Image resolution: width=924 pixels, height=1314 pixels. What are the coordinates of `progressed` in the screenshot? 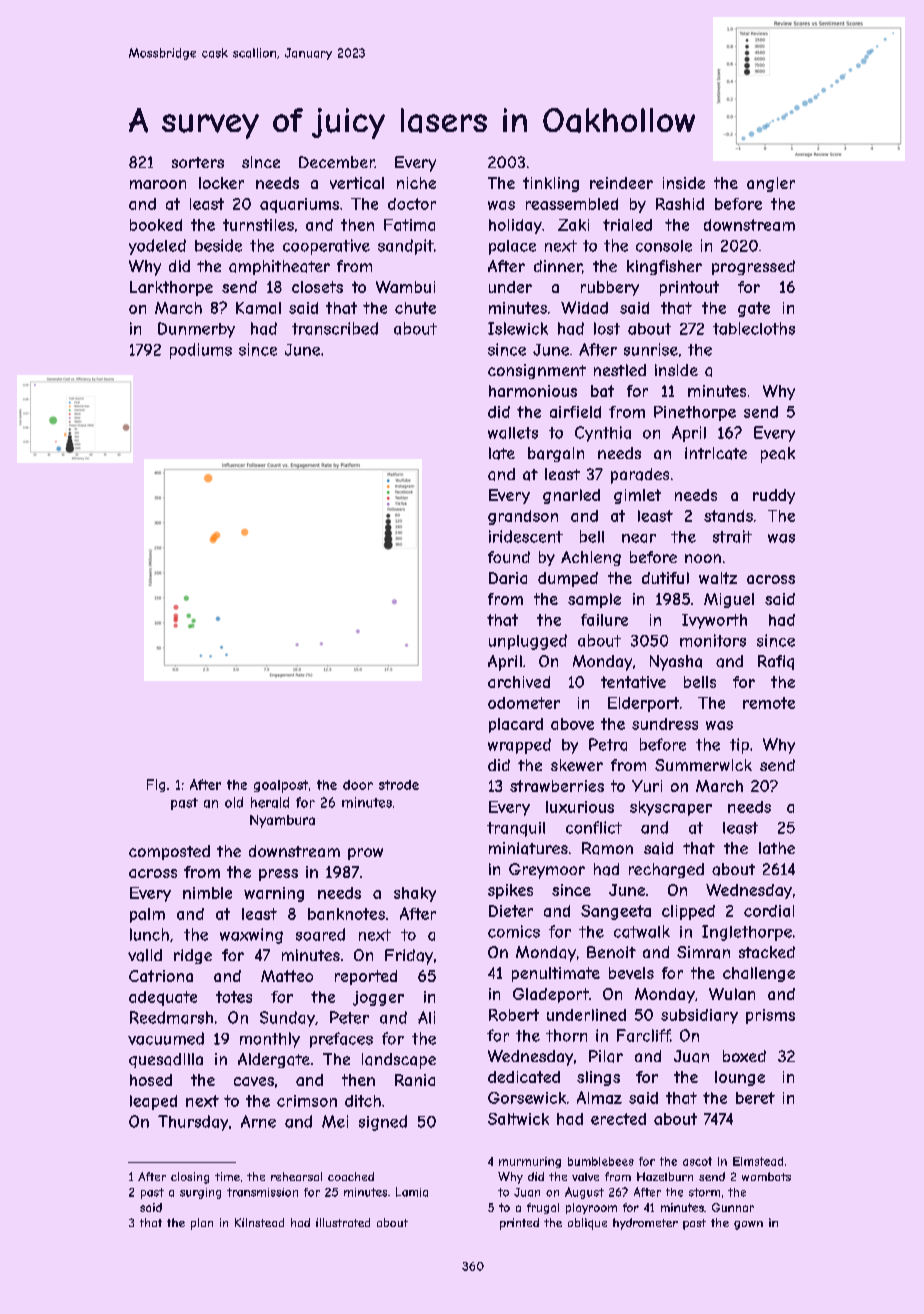 It's located at (753, 267).
